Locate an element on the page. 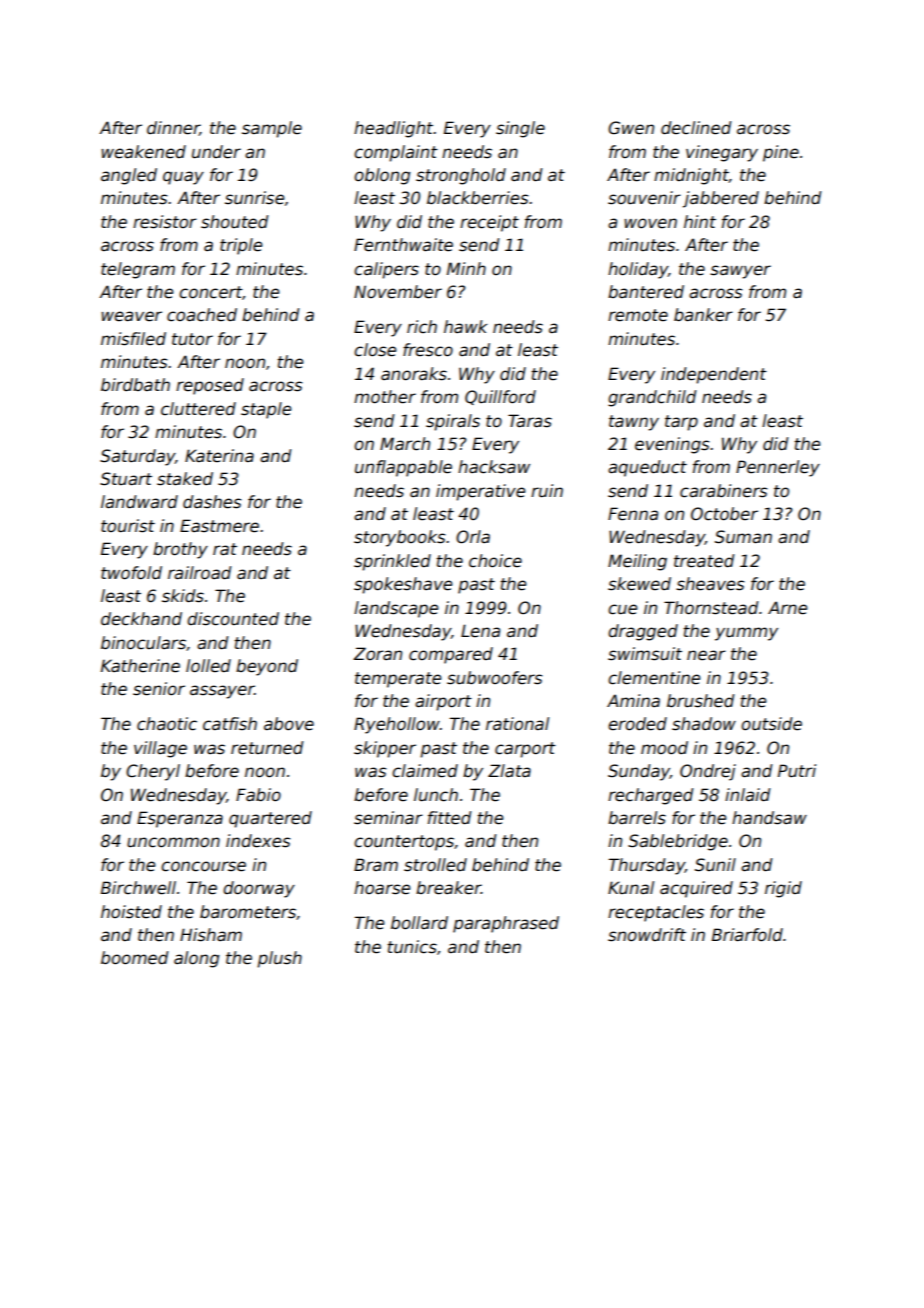 This image has height=1308, width=924. concert is located at coordinates (210, 292).
